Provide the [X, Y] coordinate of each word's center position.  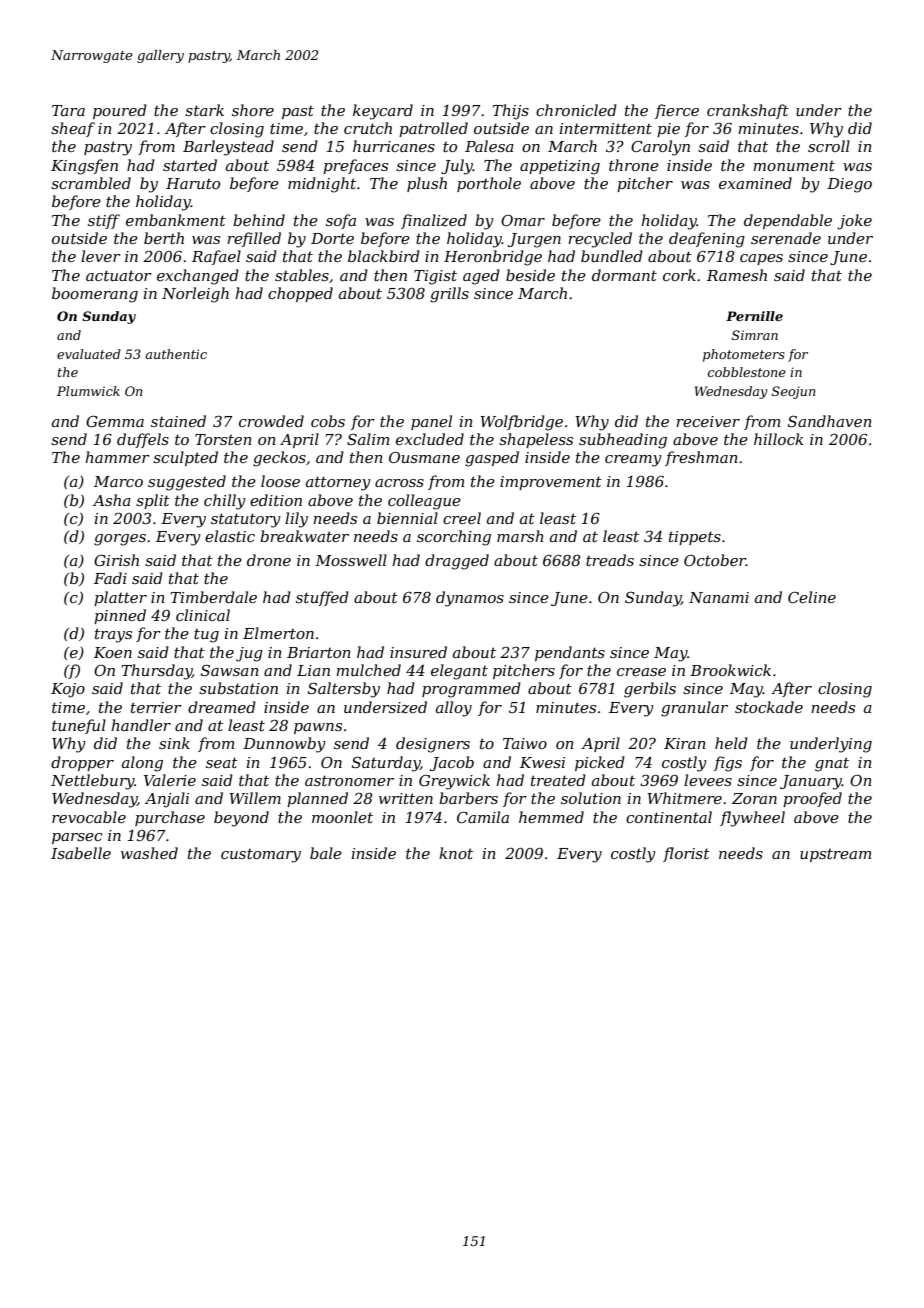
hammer [117, 457]
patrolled [433, 129]
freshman [701, 458]
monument [794, 166]
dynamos [470, 599]
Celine [812, 597]
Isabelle [81, 853]
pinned [120, 616]
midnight [322, 185]
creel [462, 518]
